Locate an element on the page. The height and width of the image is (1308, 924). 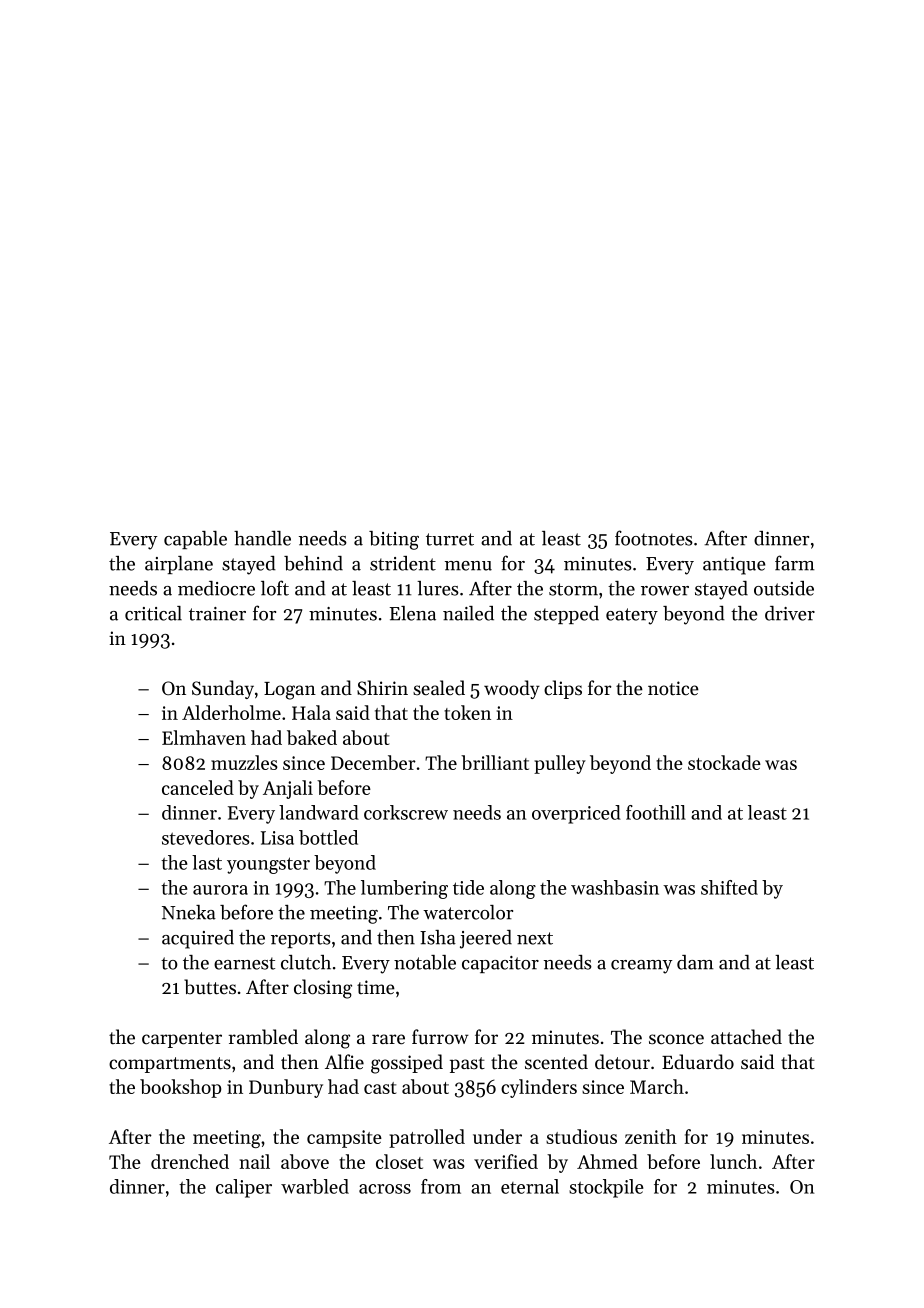
scented is located at coordinates (556, 1062).
